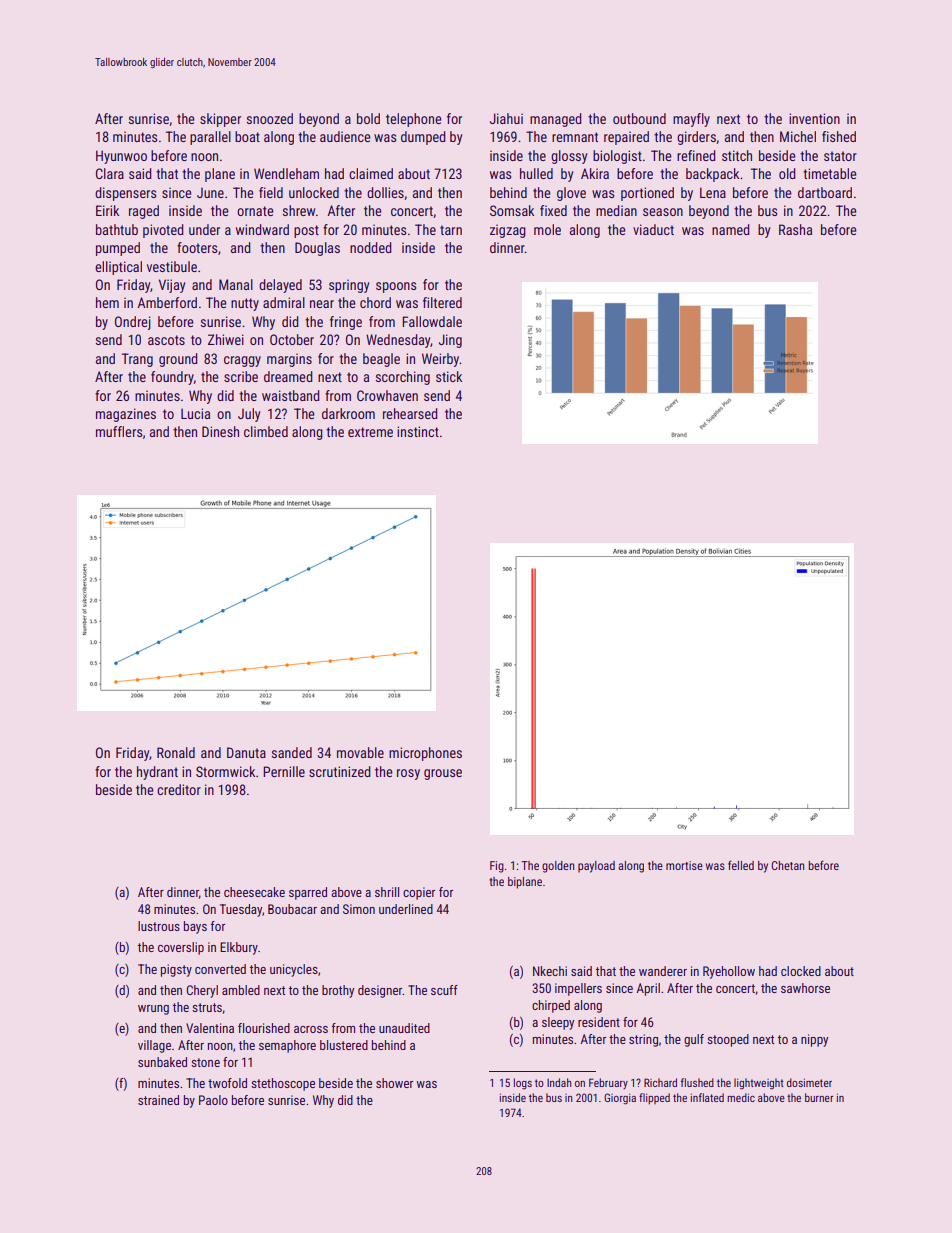 The height and width of the image is (1233, 952). What do you see at coordinates (220, 431) in the image?
I see `Dinesh` at bounding box center [220, 431].
